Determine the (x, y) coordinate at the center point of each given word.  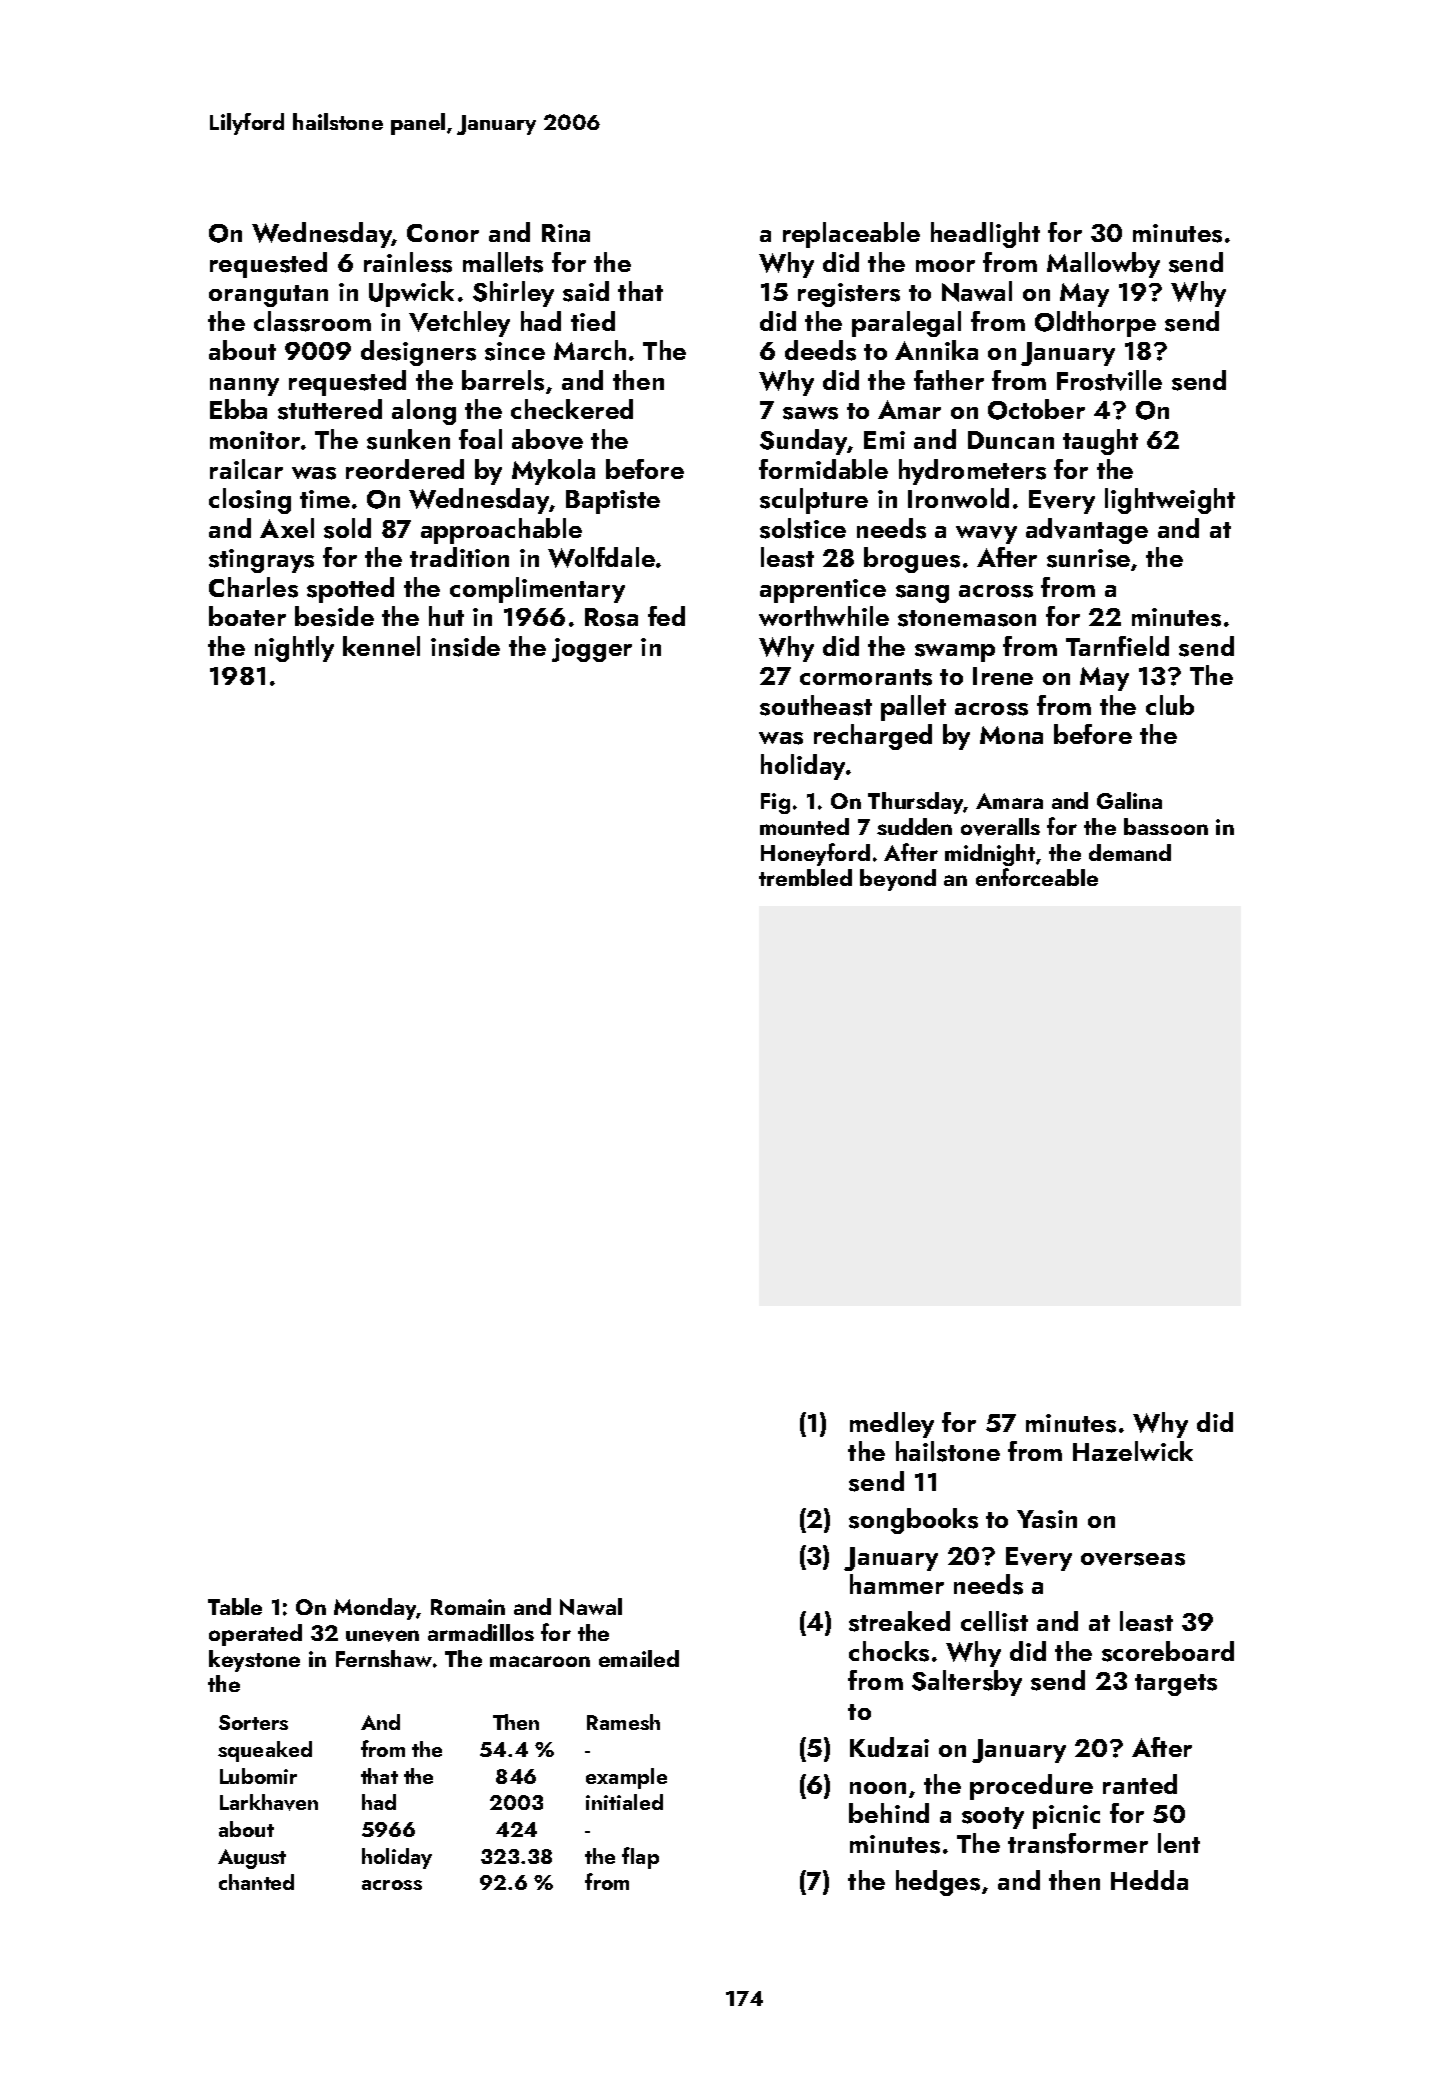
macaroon (540, 1661)
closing (250, 501)
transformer (1078, 1843)
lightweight (1170, 501)
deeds (820, 350)
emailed (639, 1658)
